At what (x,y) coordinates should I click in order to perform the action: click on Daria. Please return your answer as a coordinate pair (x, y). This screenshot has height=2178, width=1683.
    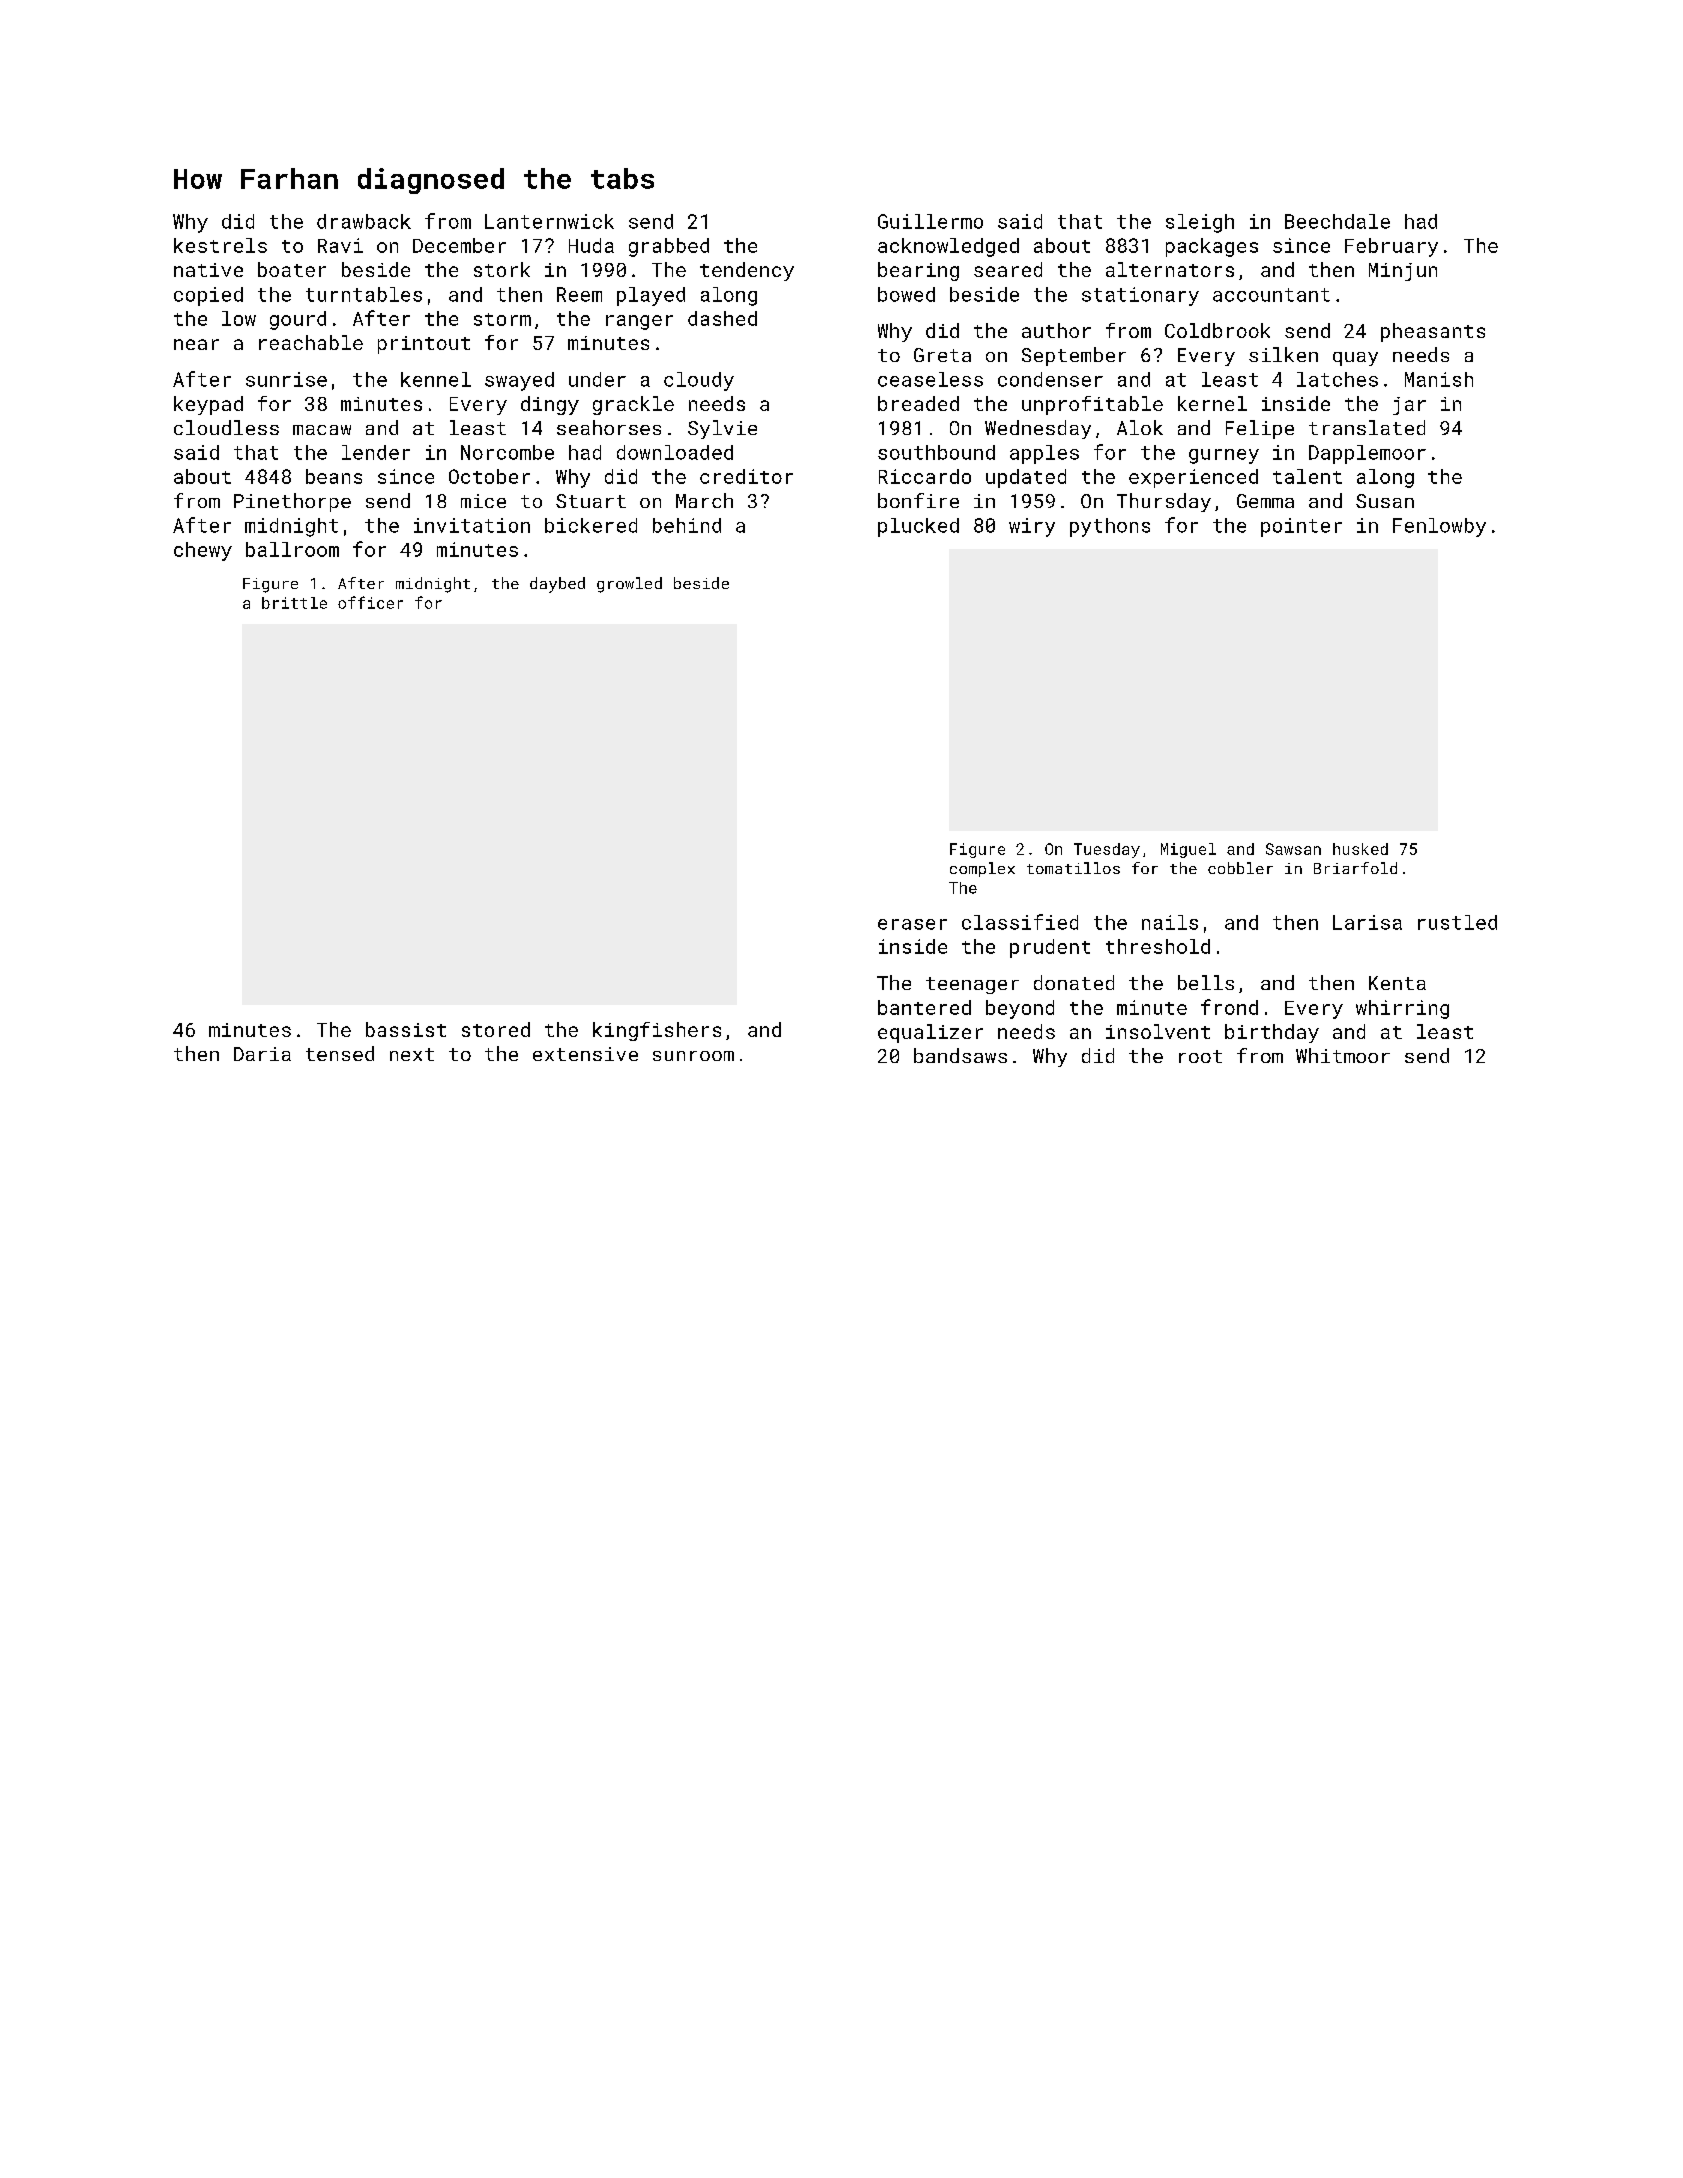
    Looking at the image, I should click on (262, 1054).
